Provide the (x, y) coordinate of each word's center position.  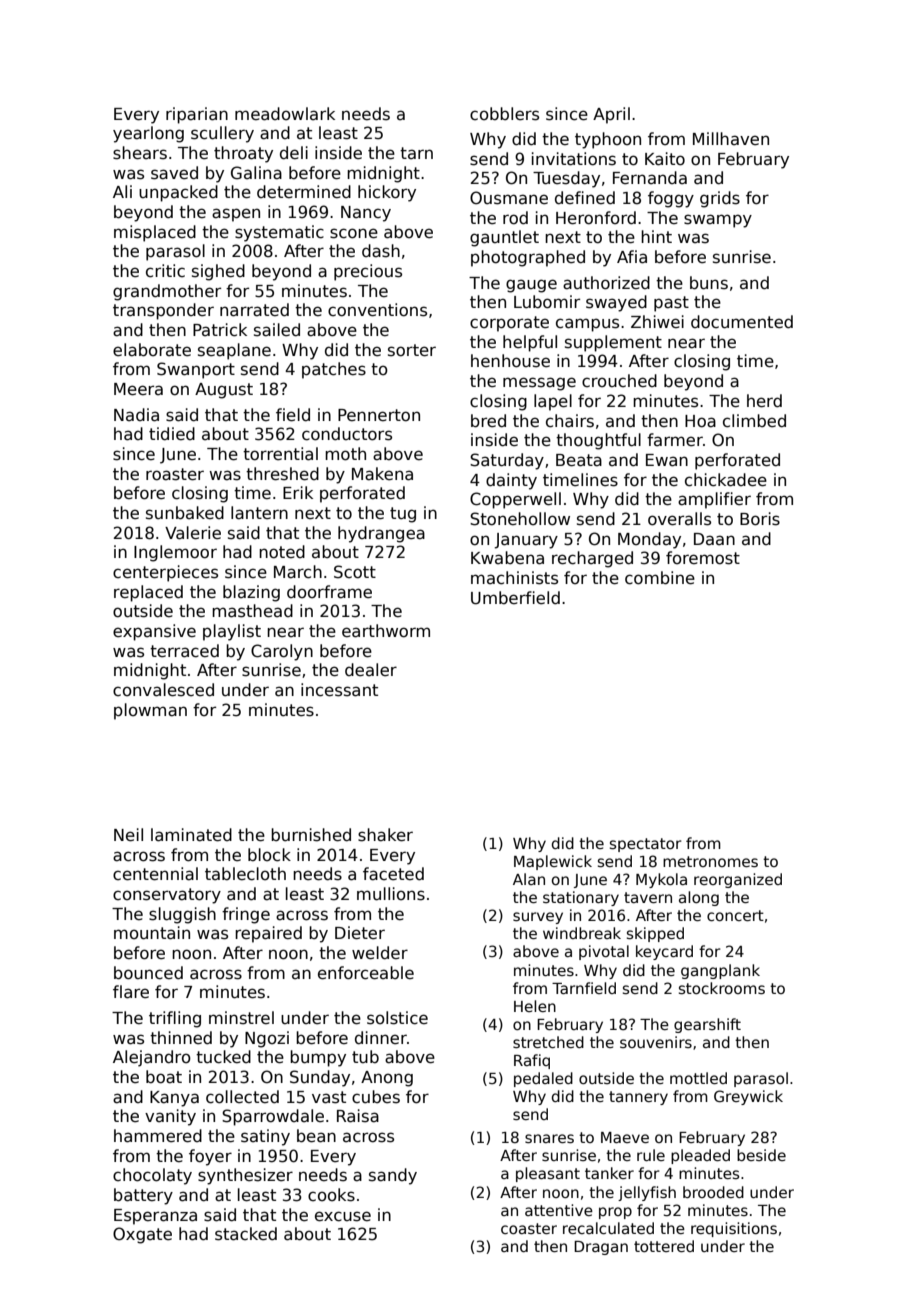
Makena (382, 474)
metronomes (710, 861)
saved (174, 173)
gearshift (707, 1025)
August (224, 391)
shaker (385, 835)
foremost (703, 558)
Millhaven (731, 139)
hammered (158, 1136)
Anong (387, 1079)
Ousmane (509, 198)
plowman (150, 711)
